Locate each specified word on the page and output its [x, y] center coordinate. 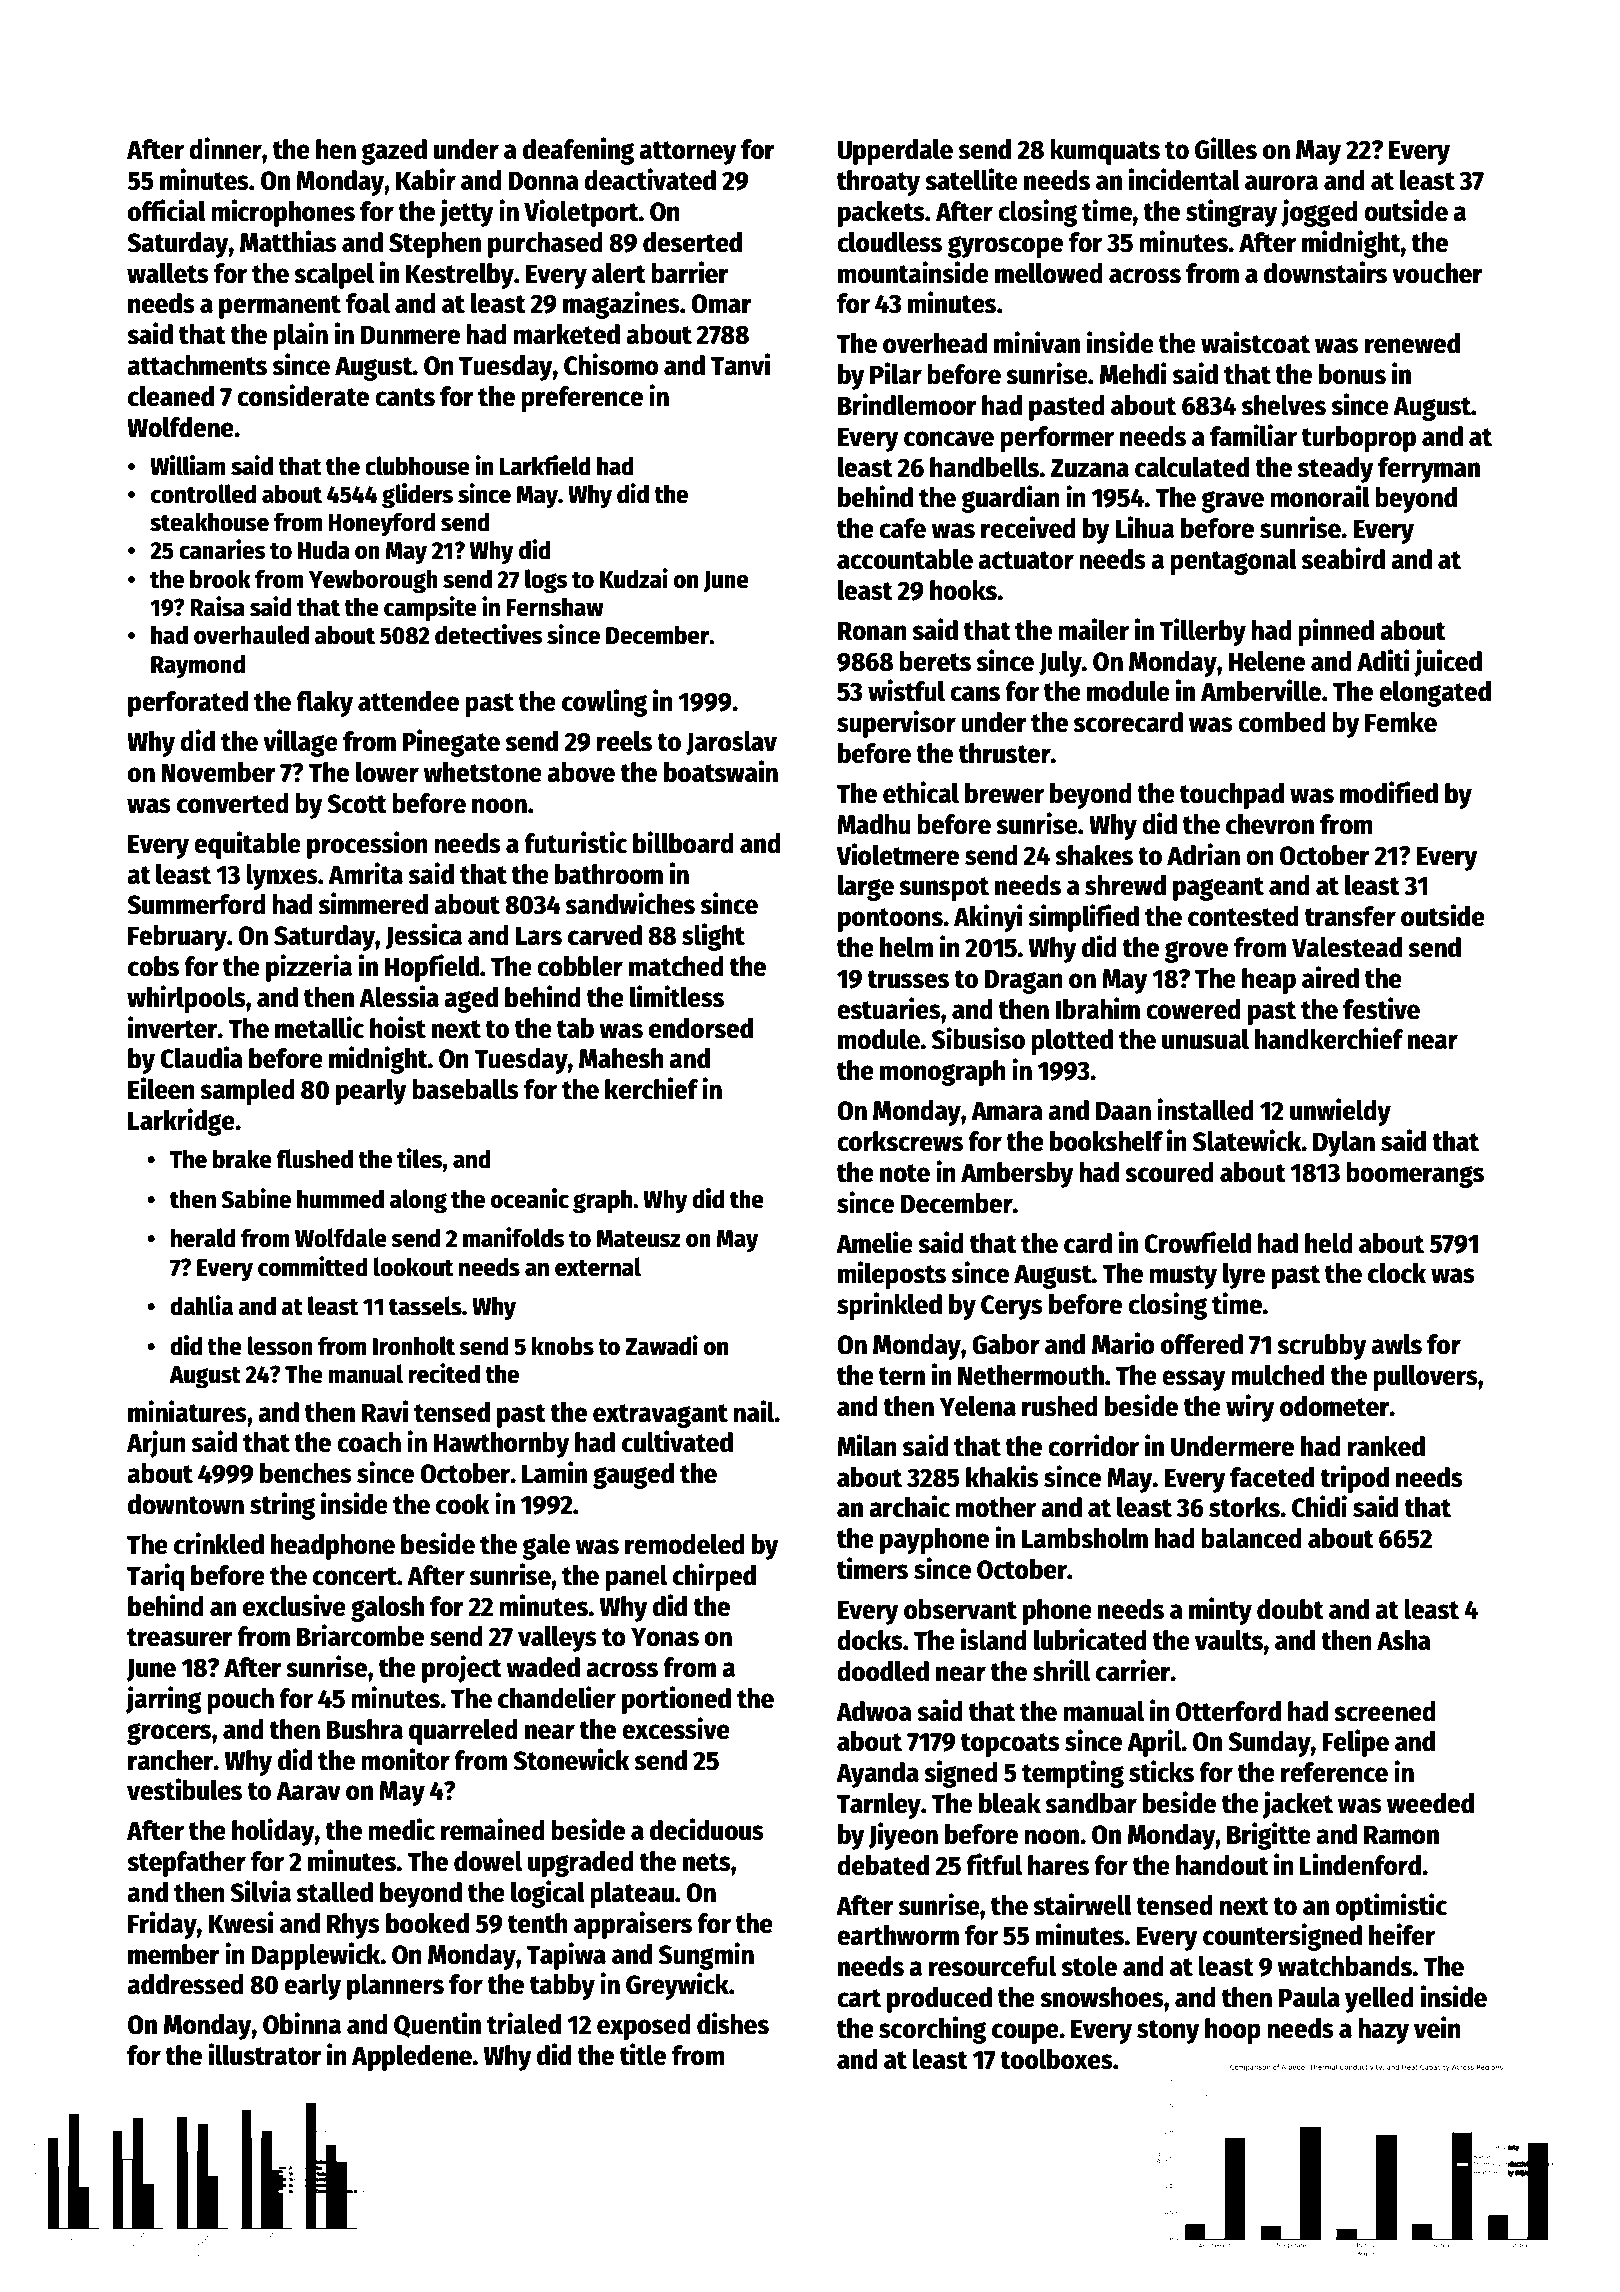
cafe [902, 528]
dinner [225, 148]
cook [463, 1504]
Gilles [1226, 148]
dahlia [201, 1305]
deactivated [650, 179]
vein [1437, 2027]
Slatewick [1247, 1140]
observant [960, 1609]
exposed [644, 2027]
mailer [1093, 629]
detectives [488, 634]
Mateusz [638, 1239]
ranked [1386, 1446]
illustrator [265, 2054]
